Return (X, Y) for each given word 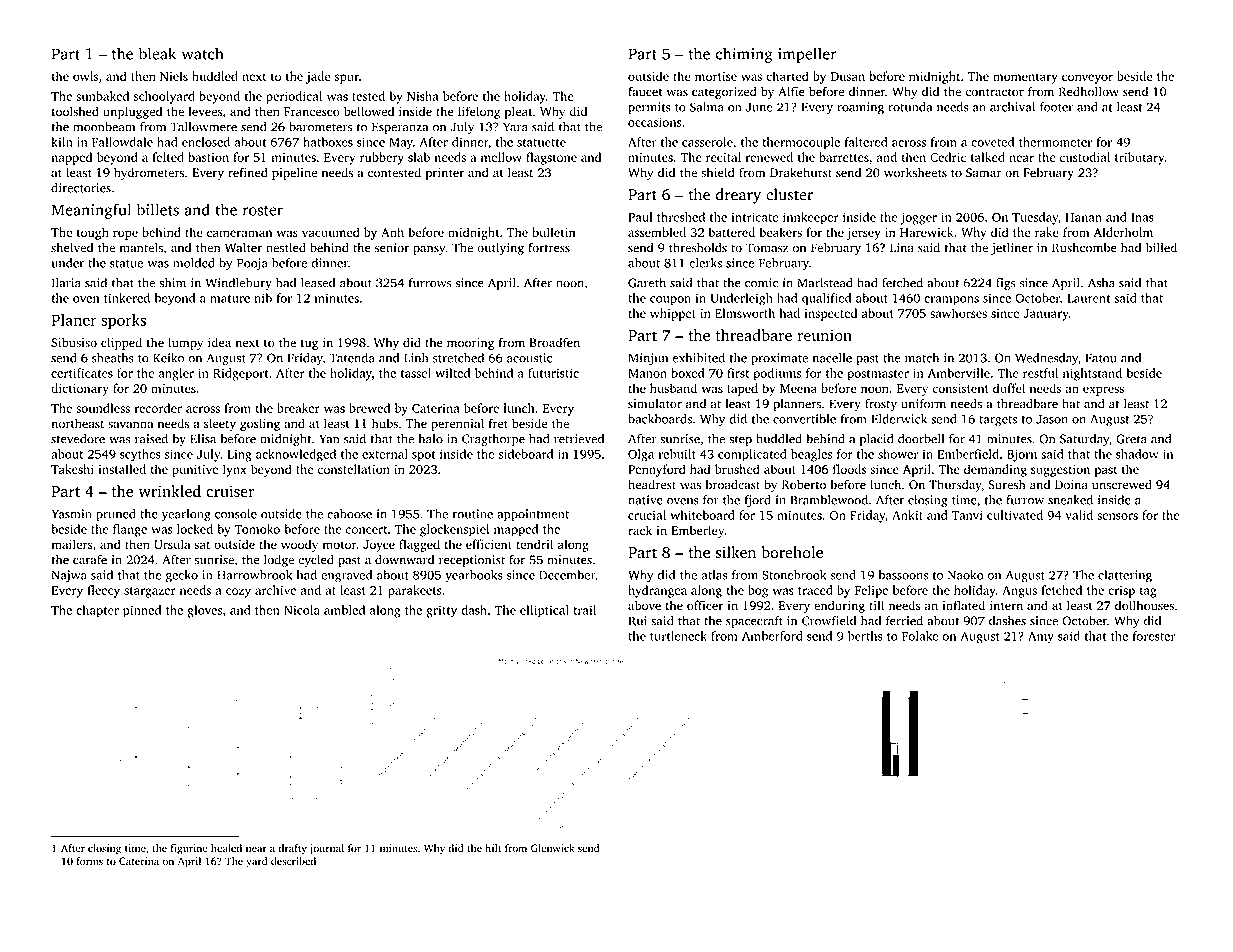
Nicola (302, 610)
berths (865, 636)
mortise (716, 76)
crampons (951, 301)
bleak (157, 53)
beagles (811, 455)
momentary (1025, 78)
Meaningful (91, 211)
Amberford (772, 636)
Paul (640, 217)
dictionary (80, 389)
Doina (1071, 485)
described (293, 861)
